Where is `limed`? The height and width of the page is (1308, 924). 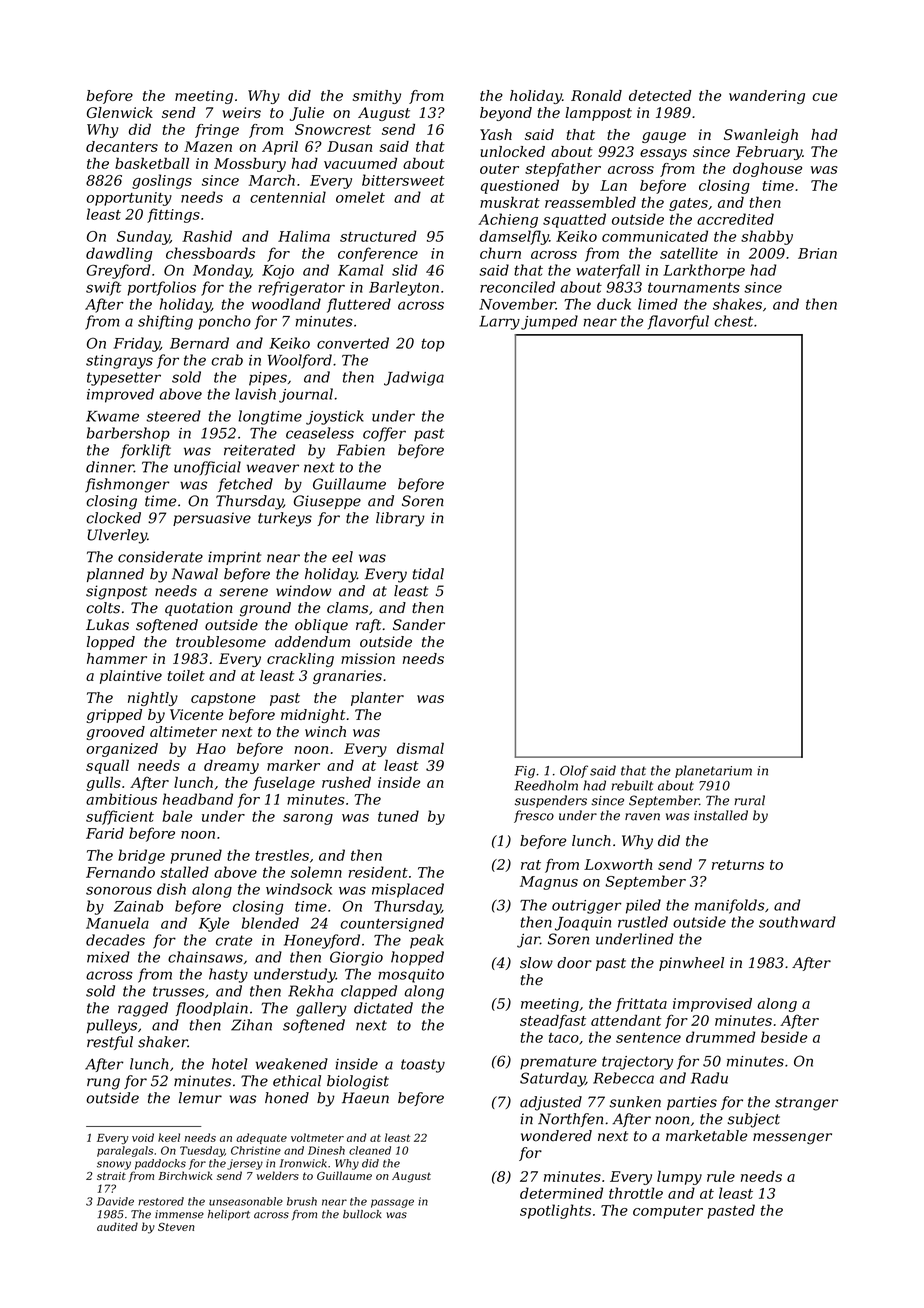 limed is located at coordinates (658, 304).
